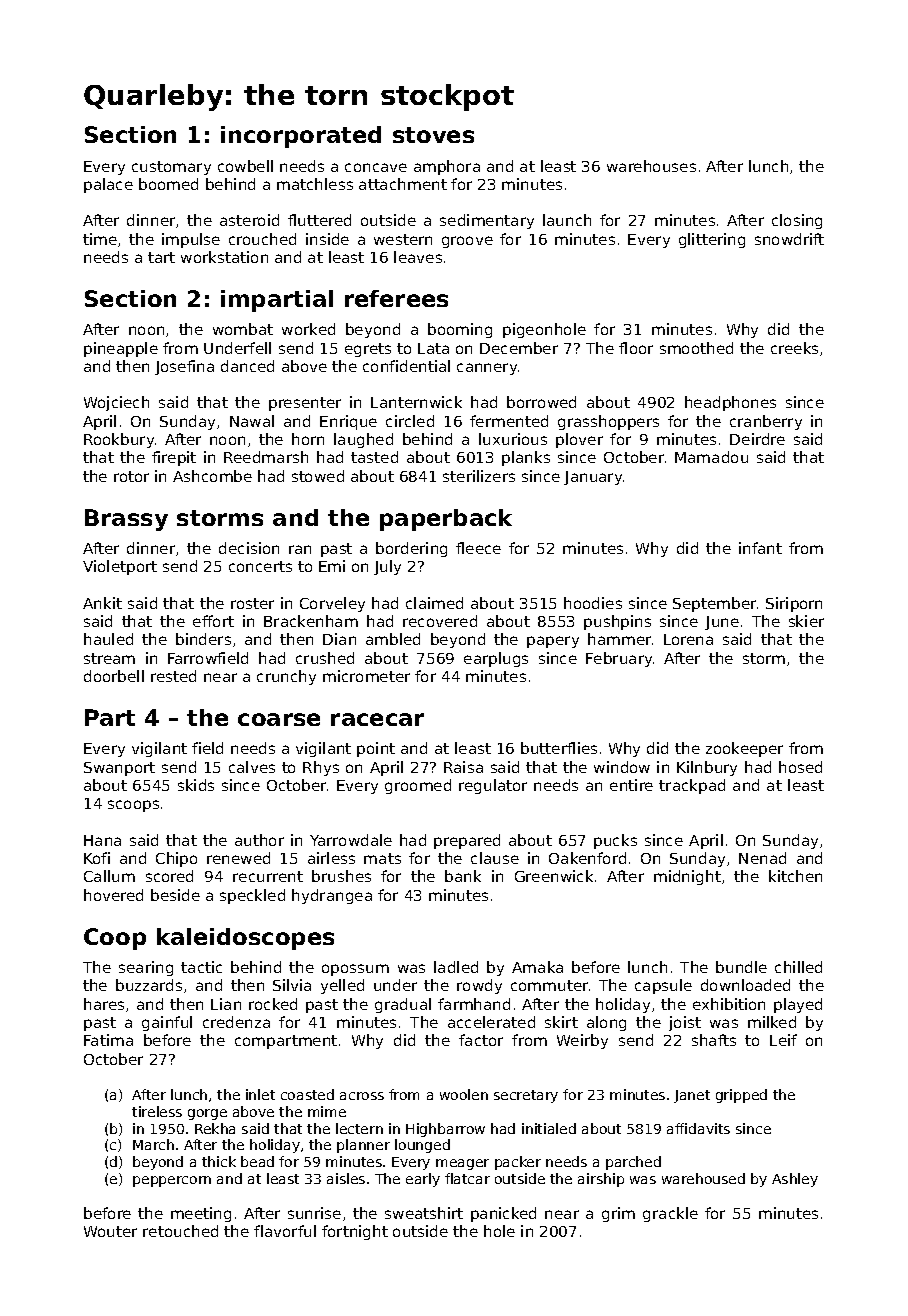  What do you see at coordinates (795, 1180) in the document?
I see `Ashley` at bounding box center [795, 1180].
